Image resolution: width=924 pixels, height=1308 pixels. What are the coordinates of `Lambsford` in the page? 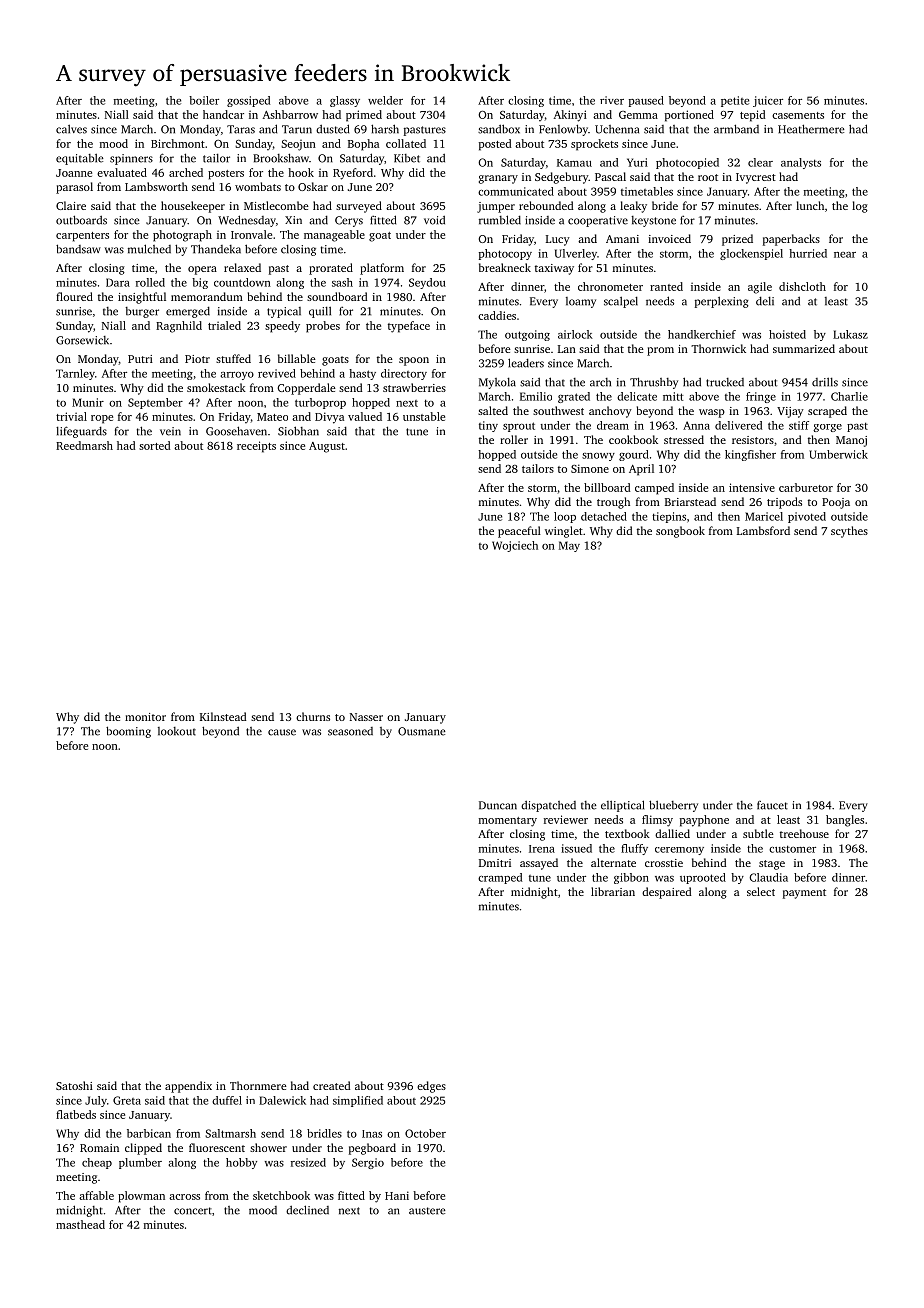 It's located at (763, 530).
